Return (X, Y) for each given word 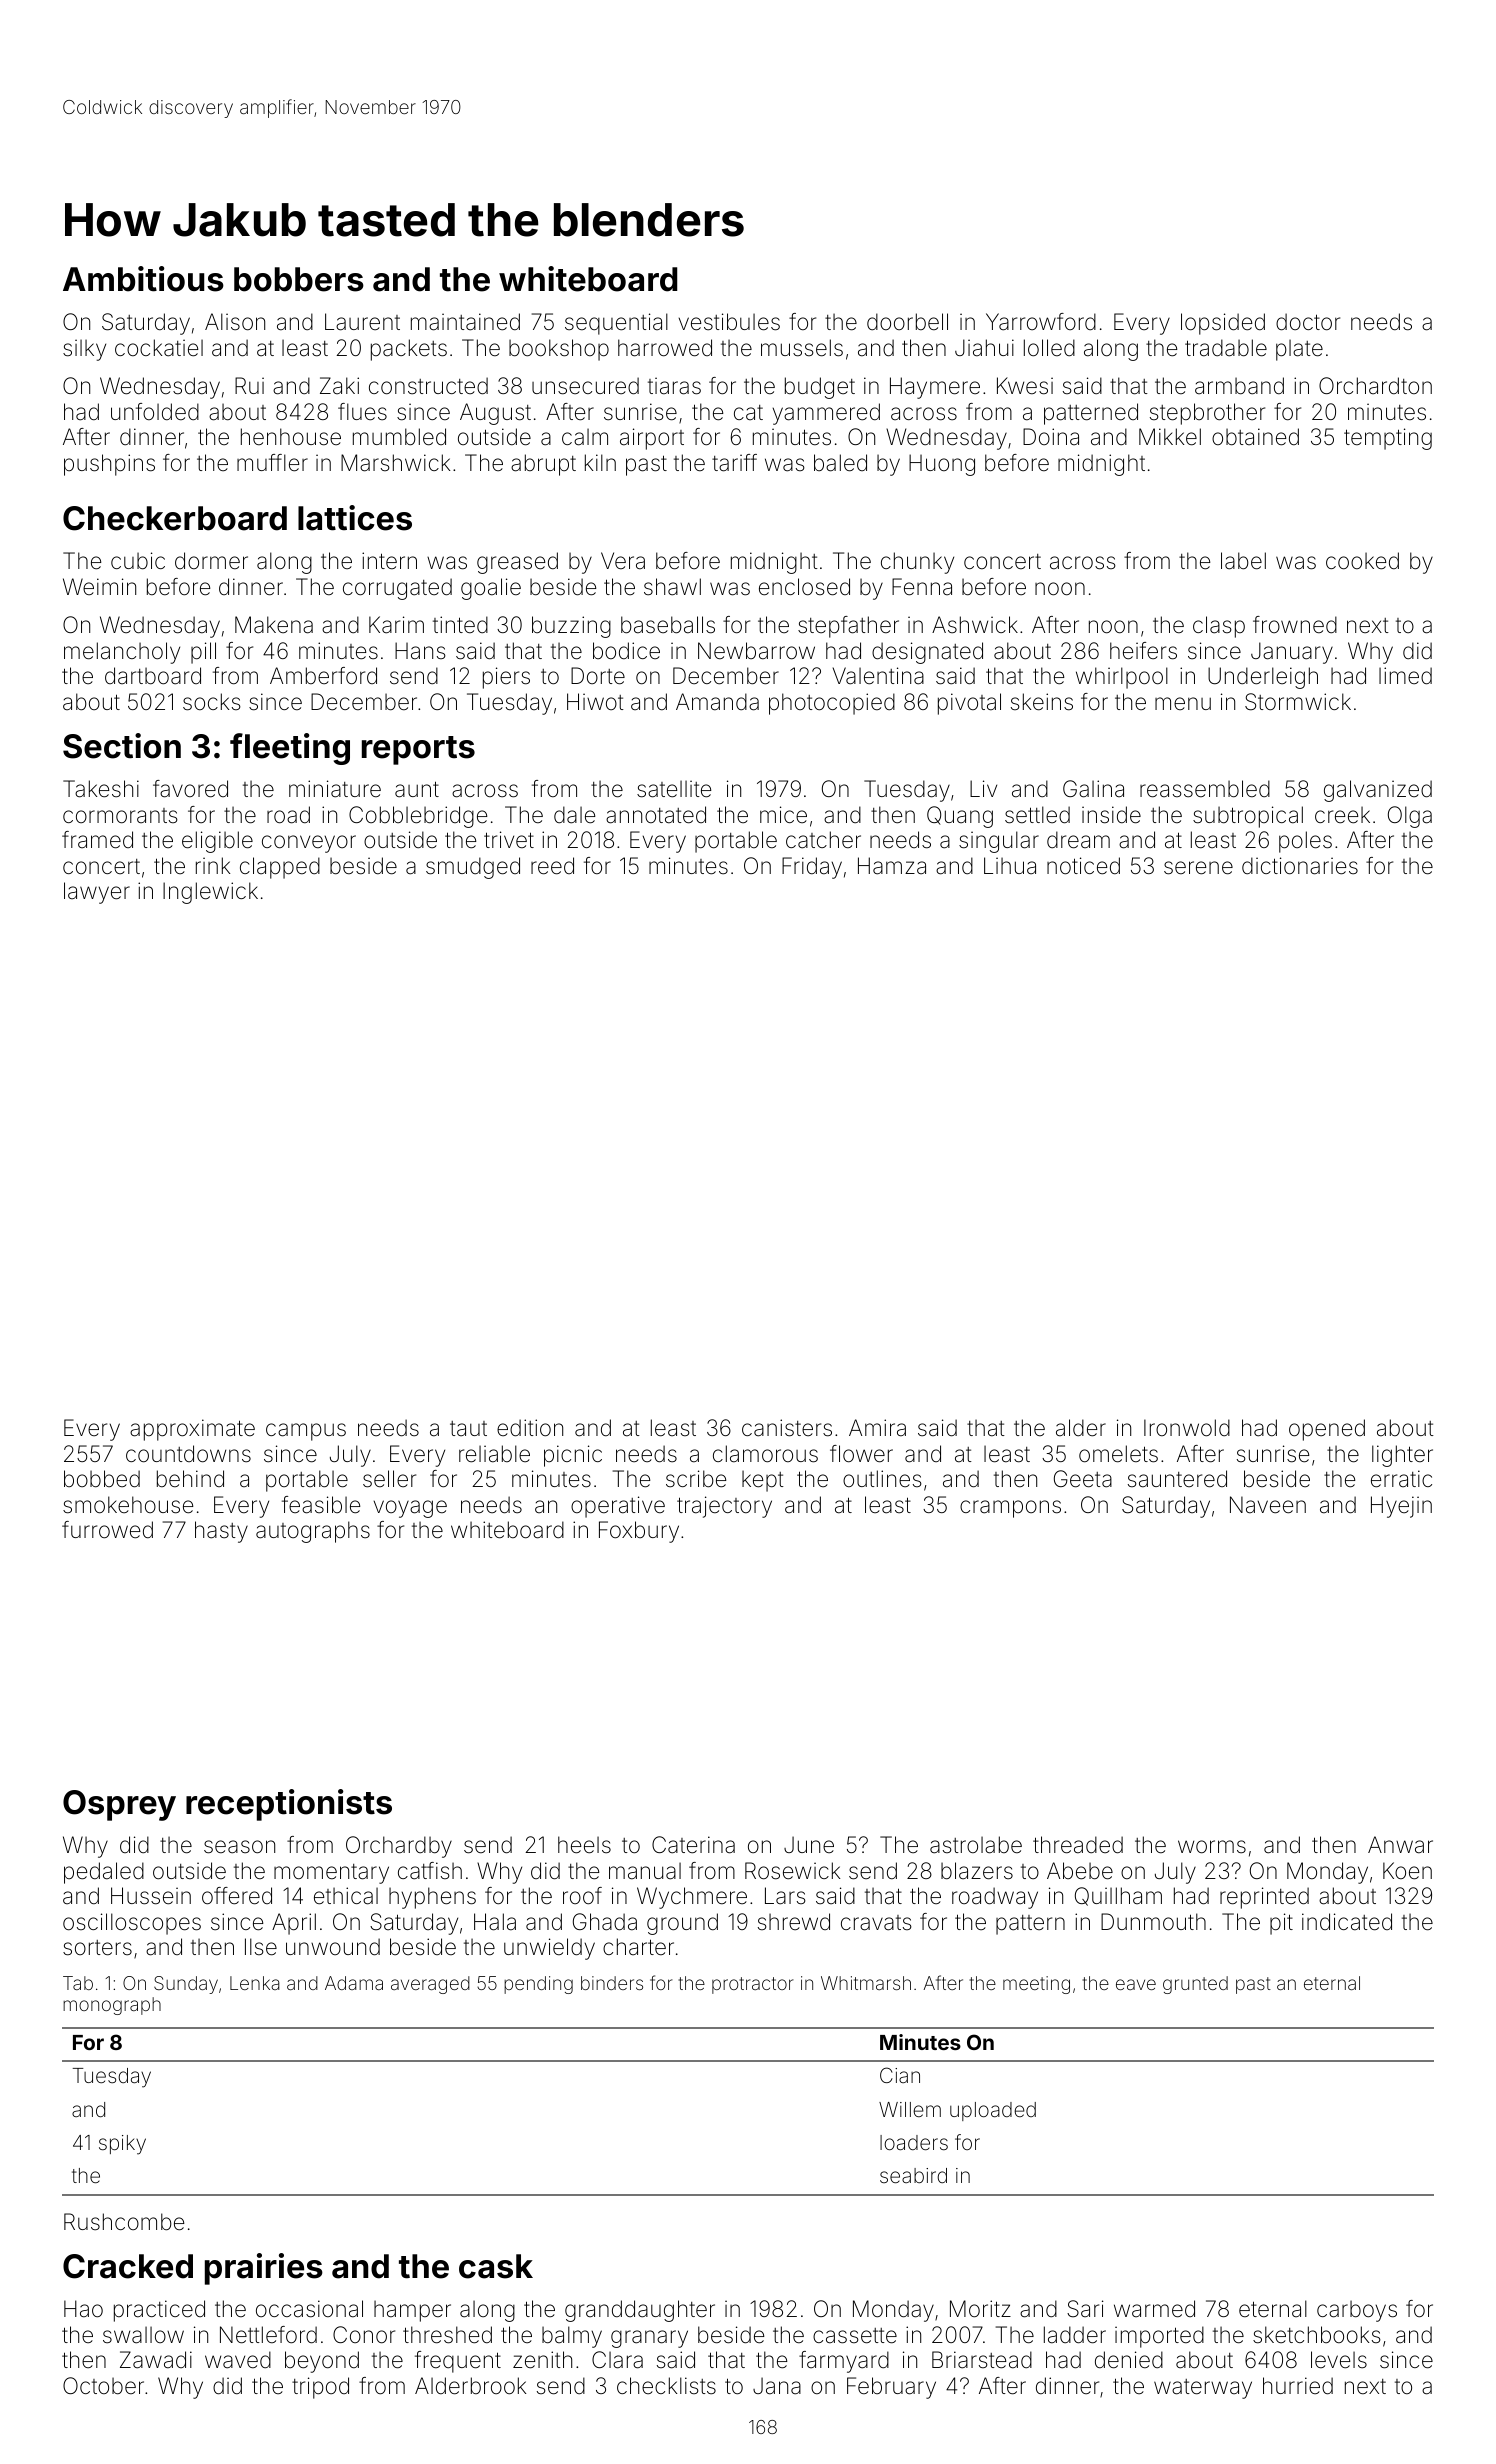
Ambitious (143, 279)
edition (530, 1428)
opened (1327, 1430)
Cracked (128, 2266)
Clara (617, 2360)
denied (1129, 2360)
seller (389, 1479)
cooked (1362, 561)
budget (820, 388)
